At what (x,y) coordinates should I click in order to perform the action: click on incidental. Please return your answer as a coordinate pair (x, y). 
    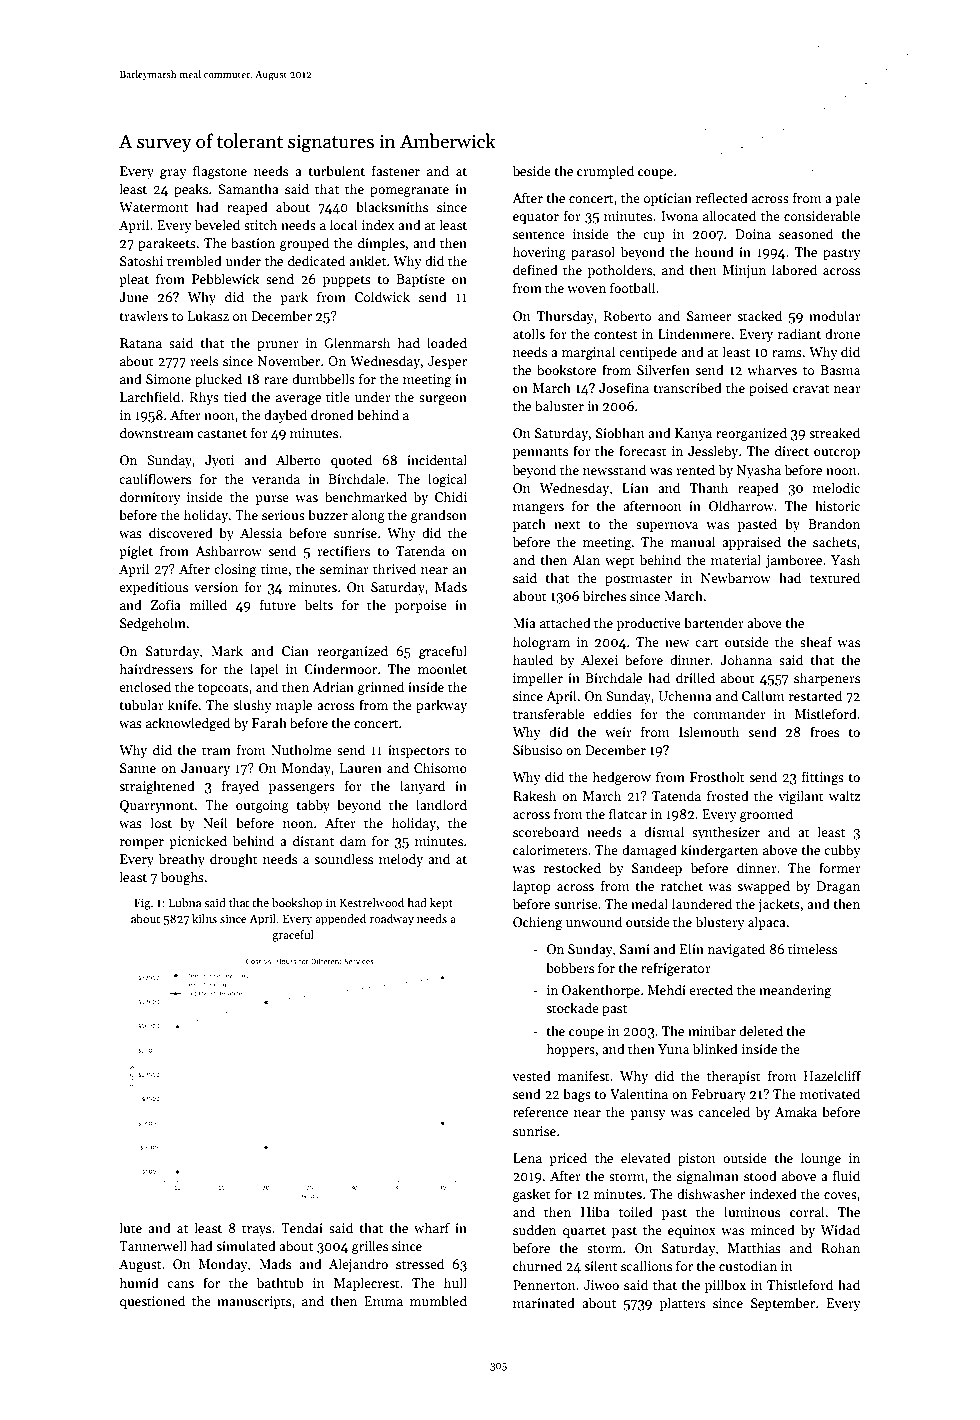
    Looking at the image, I should click on (437, 459).
